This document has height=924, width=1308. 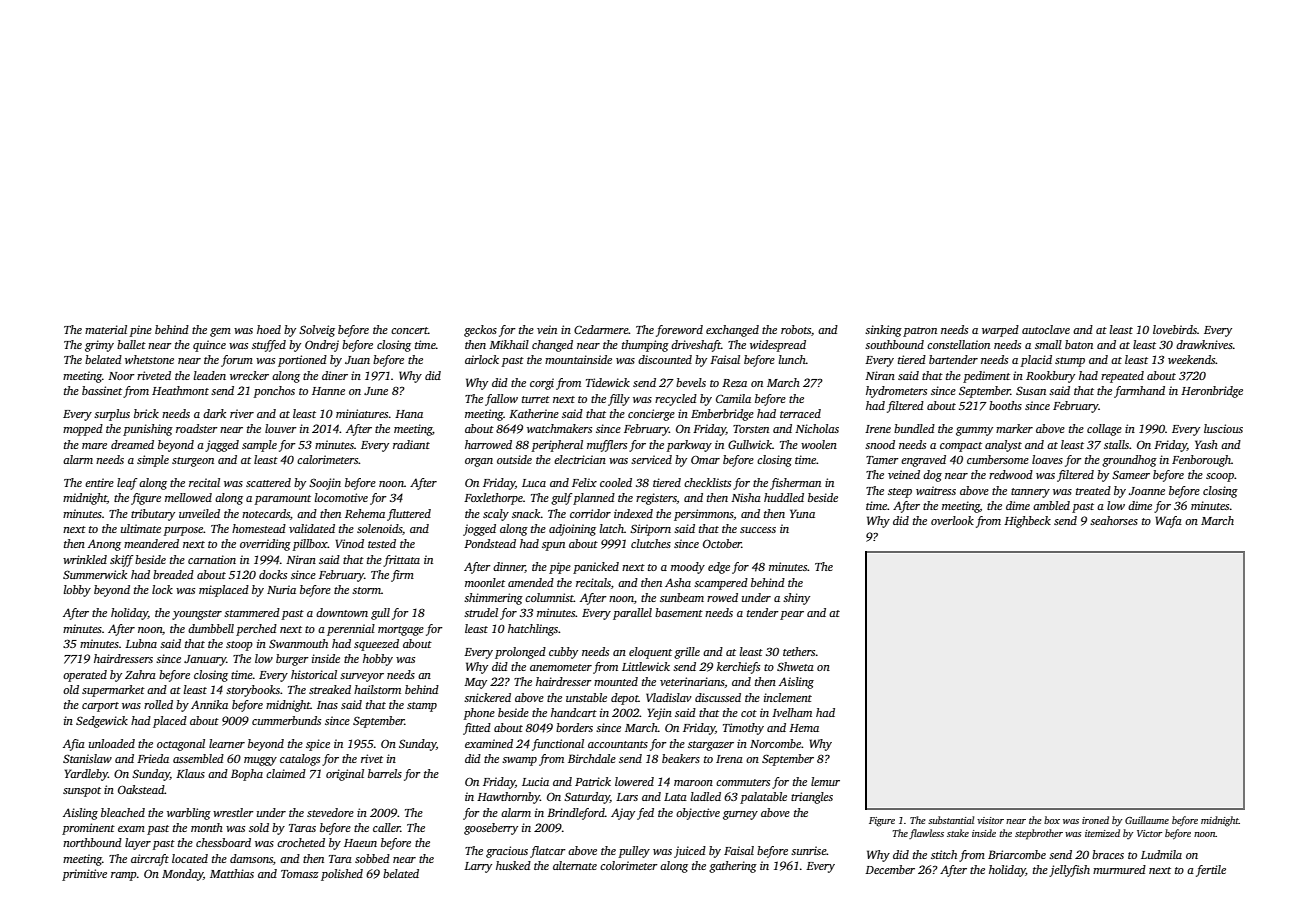 I want to click on jagged, so click(x=222, y=446).
